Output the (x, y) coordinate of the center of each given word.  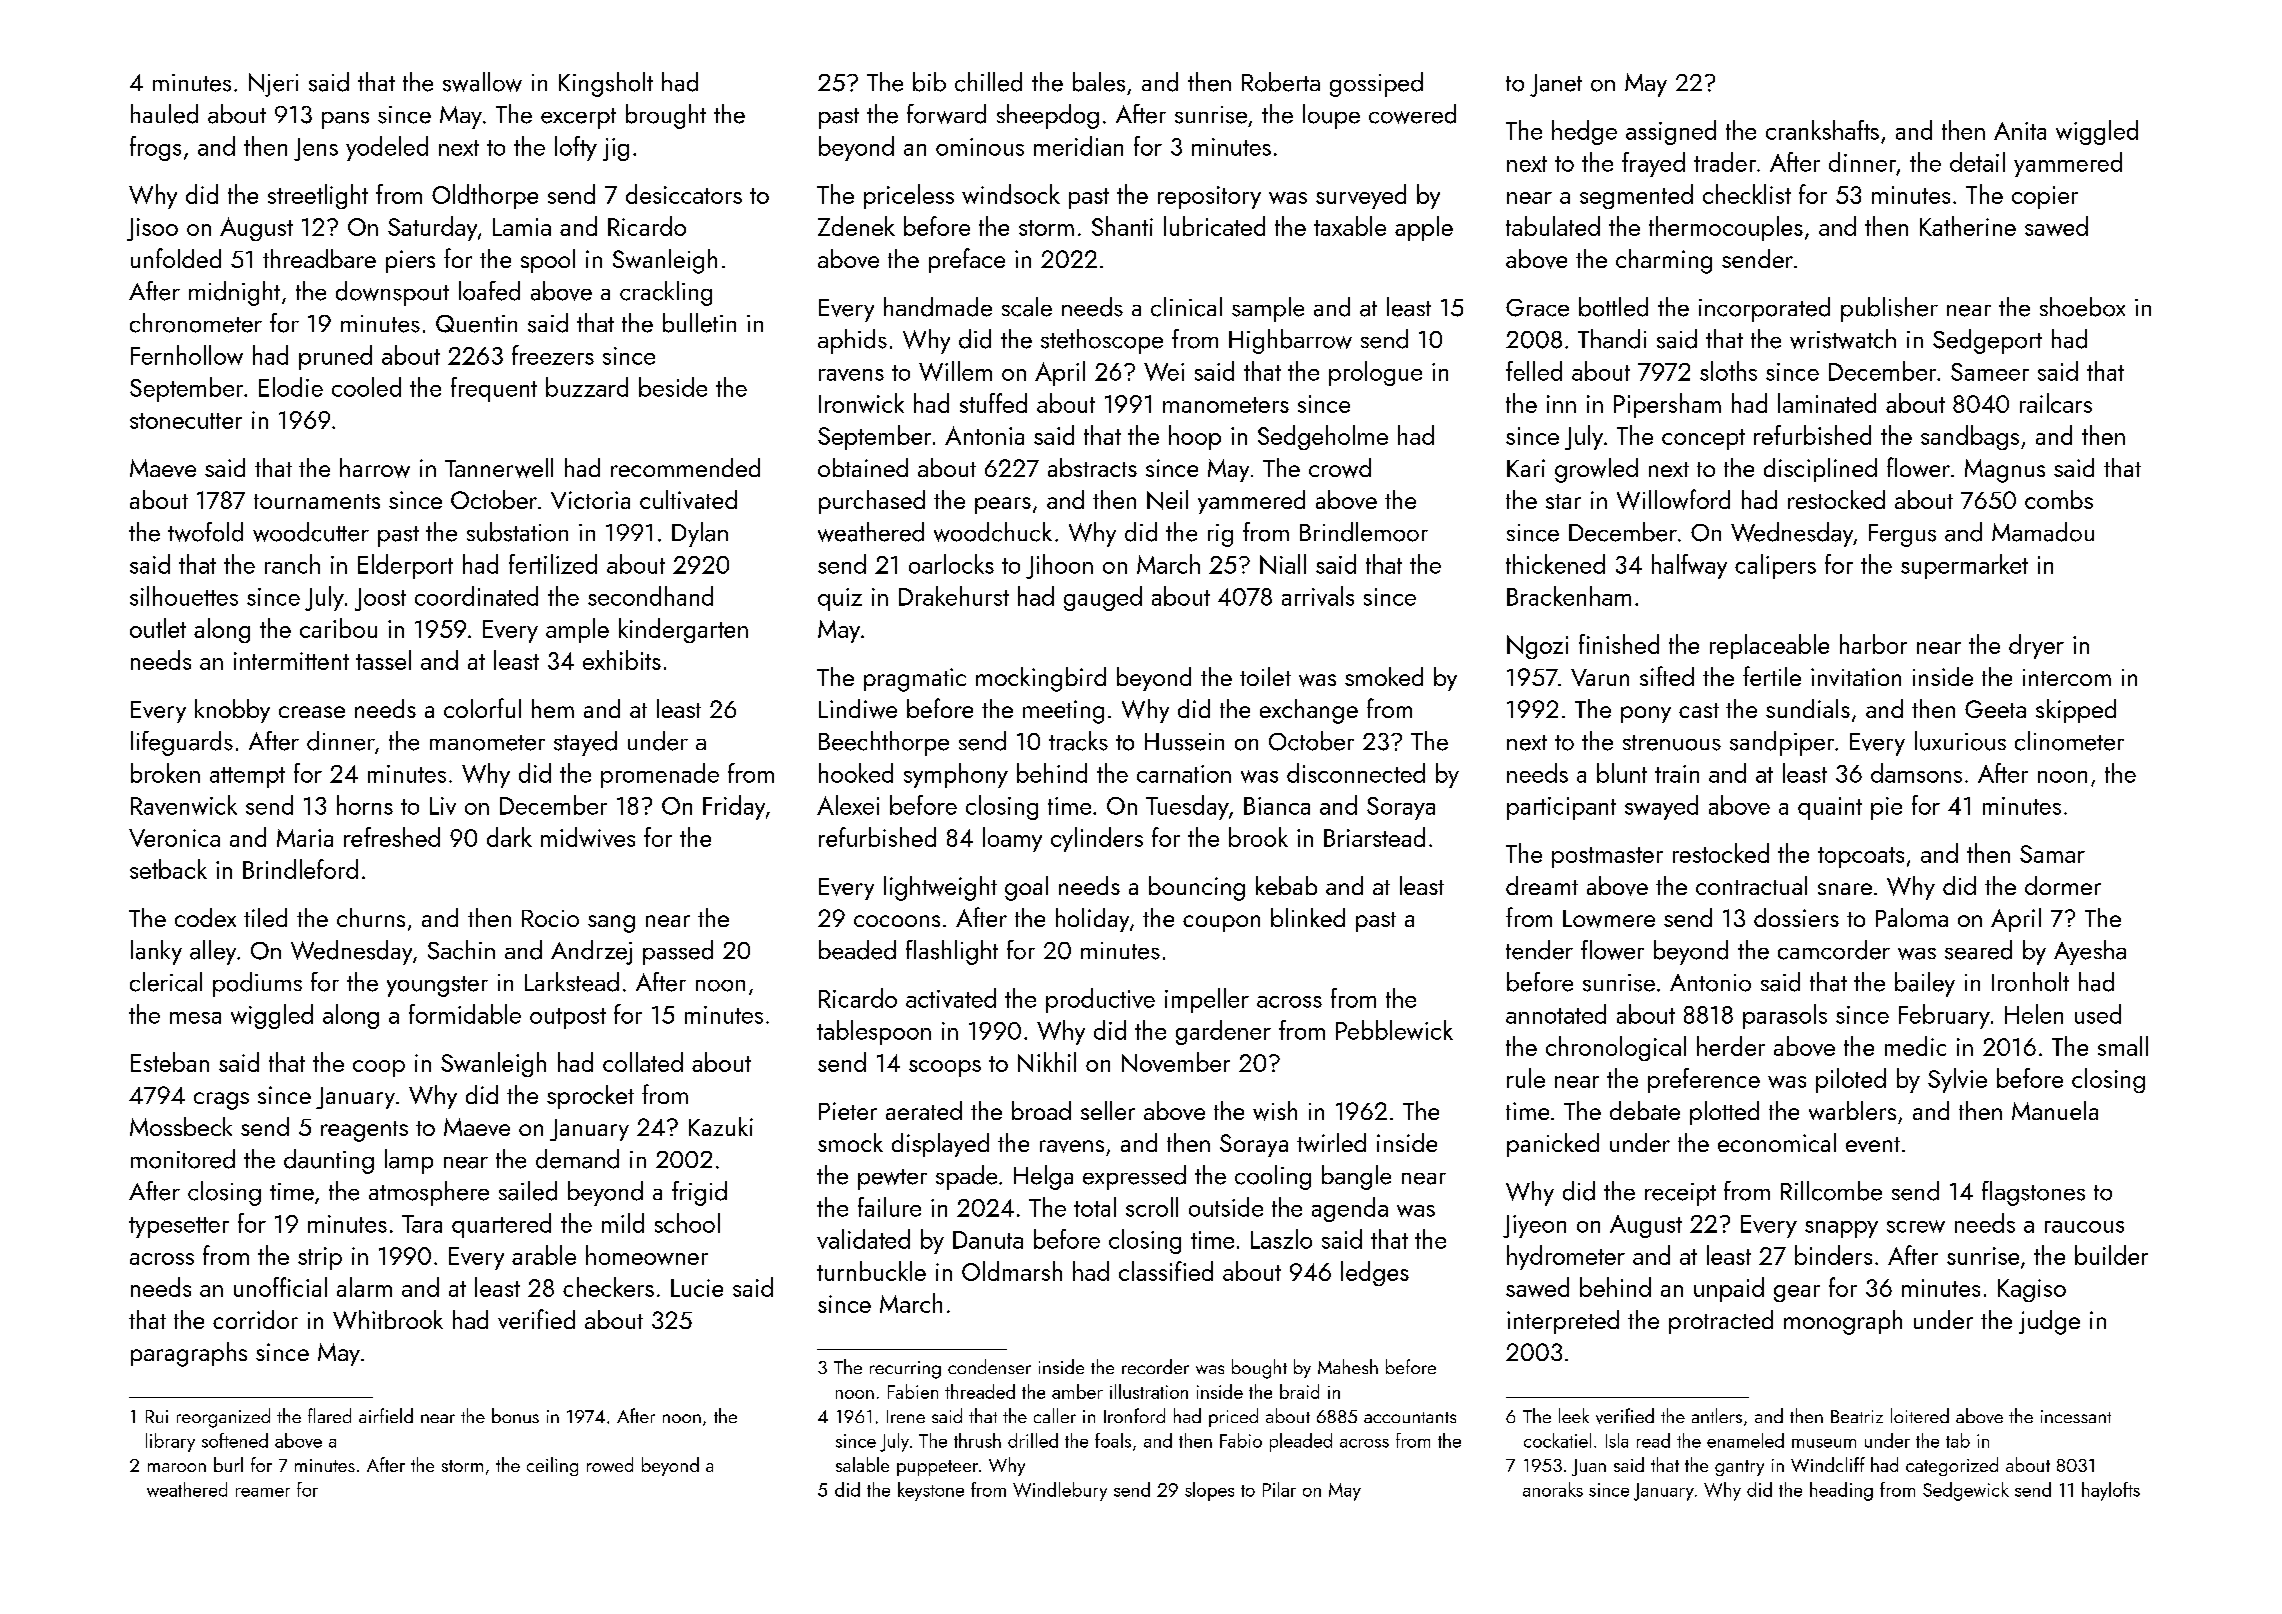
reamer (263, 1492)
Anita (2020, 131)
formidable (465, 1014)
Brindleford (300, 869)
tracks (1078, 741)
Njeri (273, 85)
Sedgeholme (1323, 437)
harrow (375, 468)
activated (951, 998)
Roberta (1281, 82)
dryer (2036, 646)
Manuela (2055, 1110)
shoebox (2082, 307)
